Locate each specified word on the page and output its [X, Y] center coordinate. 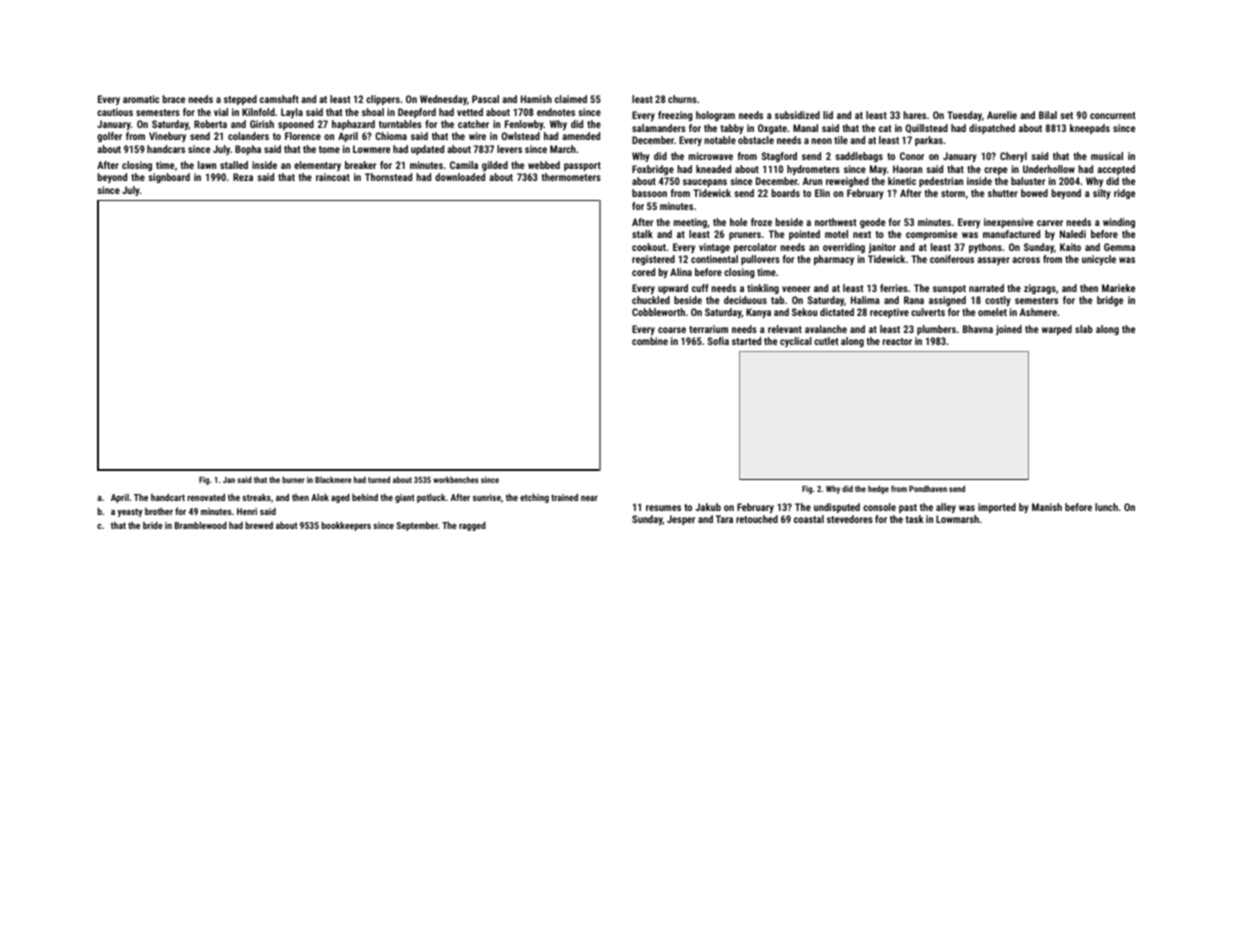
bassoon [649, 193]
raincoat [333, 177]
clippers [383, 100]
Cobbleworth [658, 312]
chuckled [651, 300]
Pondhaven [928, 488]
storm [953, 193]
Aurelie [1002, 115]
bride [153, 525]
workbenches [456, 479]
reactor [897, 341]
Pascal [485, 99]
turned [379, 479]
